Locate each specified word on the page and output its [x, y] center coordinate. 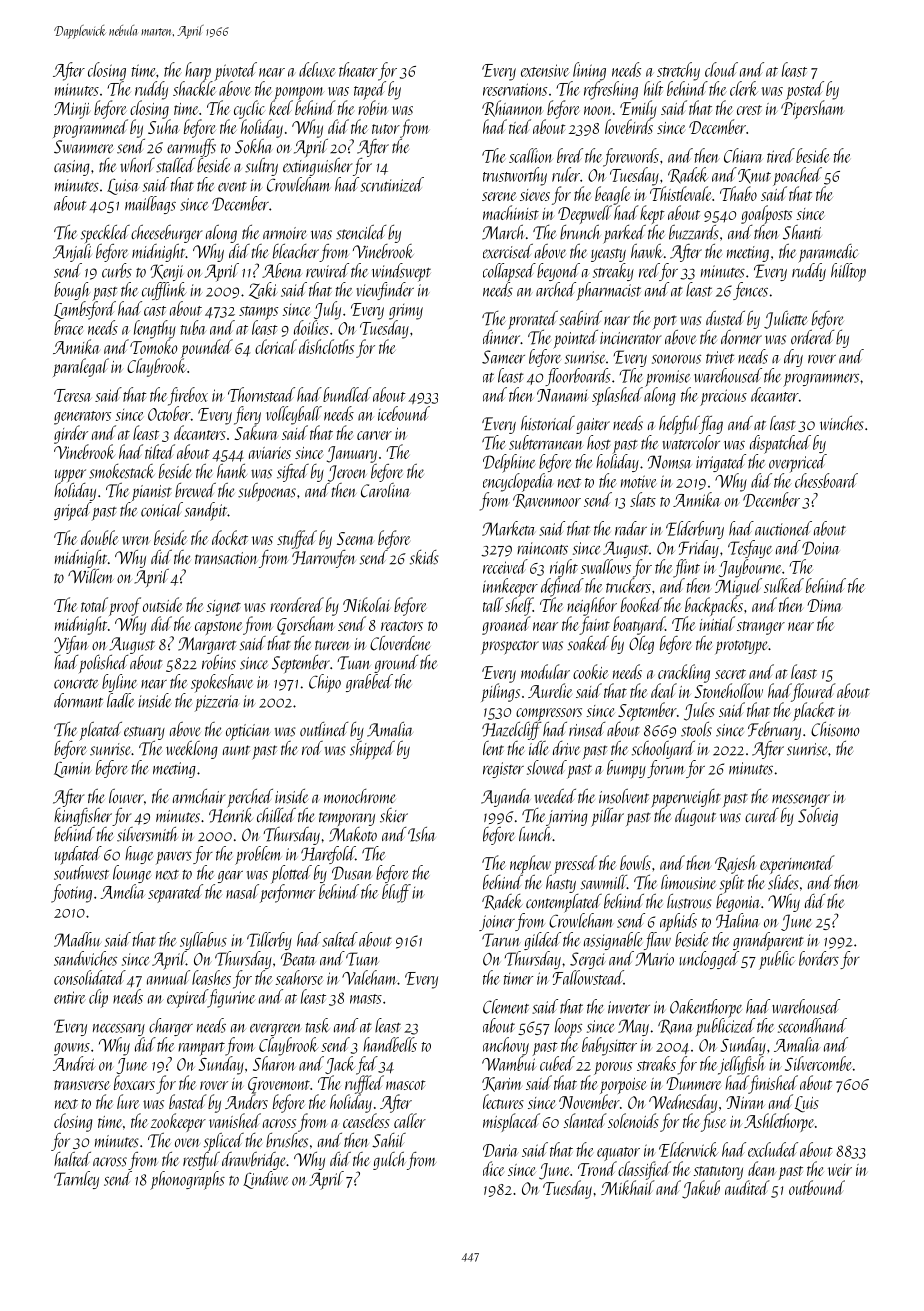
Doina [821, 548]
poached [797, 176]
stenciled [361, 232]
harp [198, 71]
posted [805, 90]
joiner [497, 923]
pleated [100, 731]
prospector [510, 647]
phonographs [187, 1180]
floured [813, 692]
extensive [545, 70]
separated [175, 893]
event [232, 187]
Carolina [386, 490]
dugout [695, 817]
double [99, 537]
